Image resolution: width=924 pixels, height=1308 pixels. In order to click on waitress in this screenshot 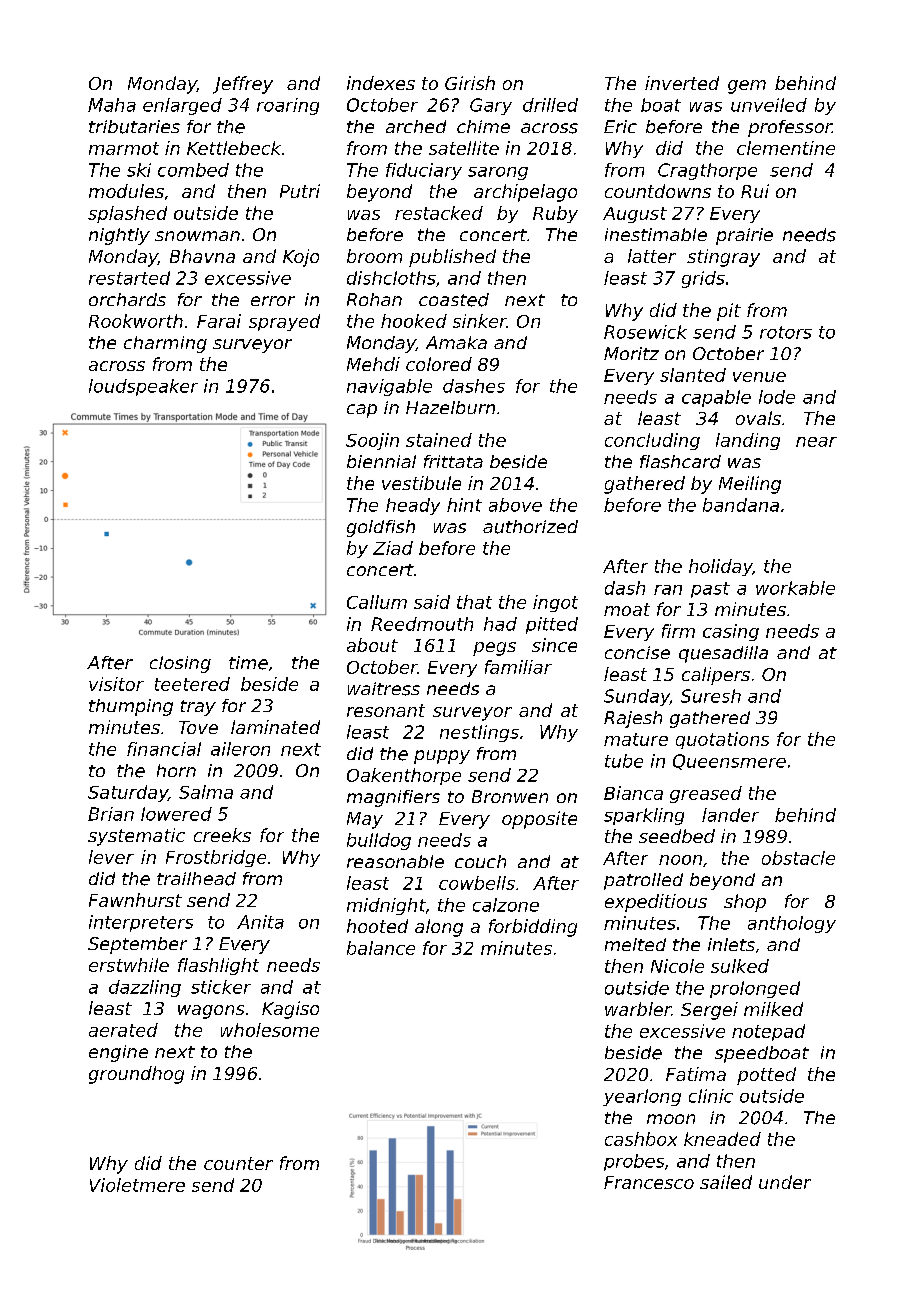, I will do `click(384, 689)`.
